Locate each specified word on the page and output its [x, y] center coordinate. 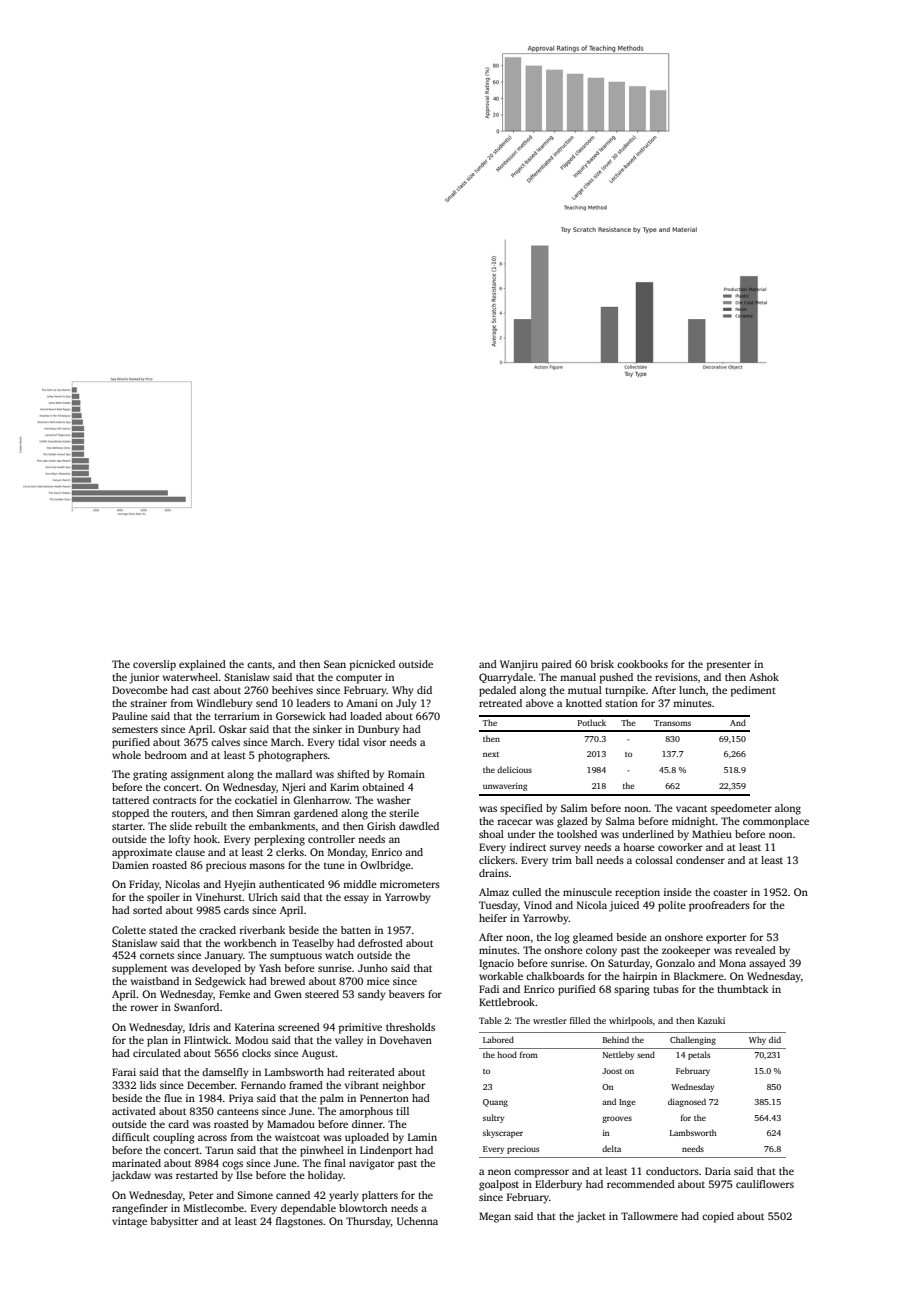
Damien [130, 865]
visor [374, 742]
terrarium [237, 716]
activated [134, 1111]
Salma [620, 821]
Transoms [672, 723]
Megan [495, 1217]
